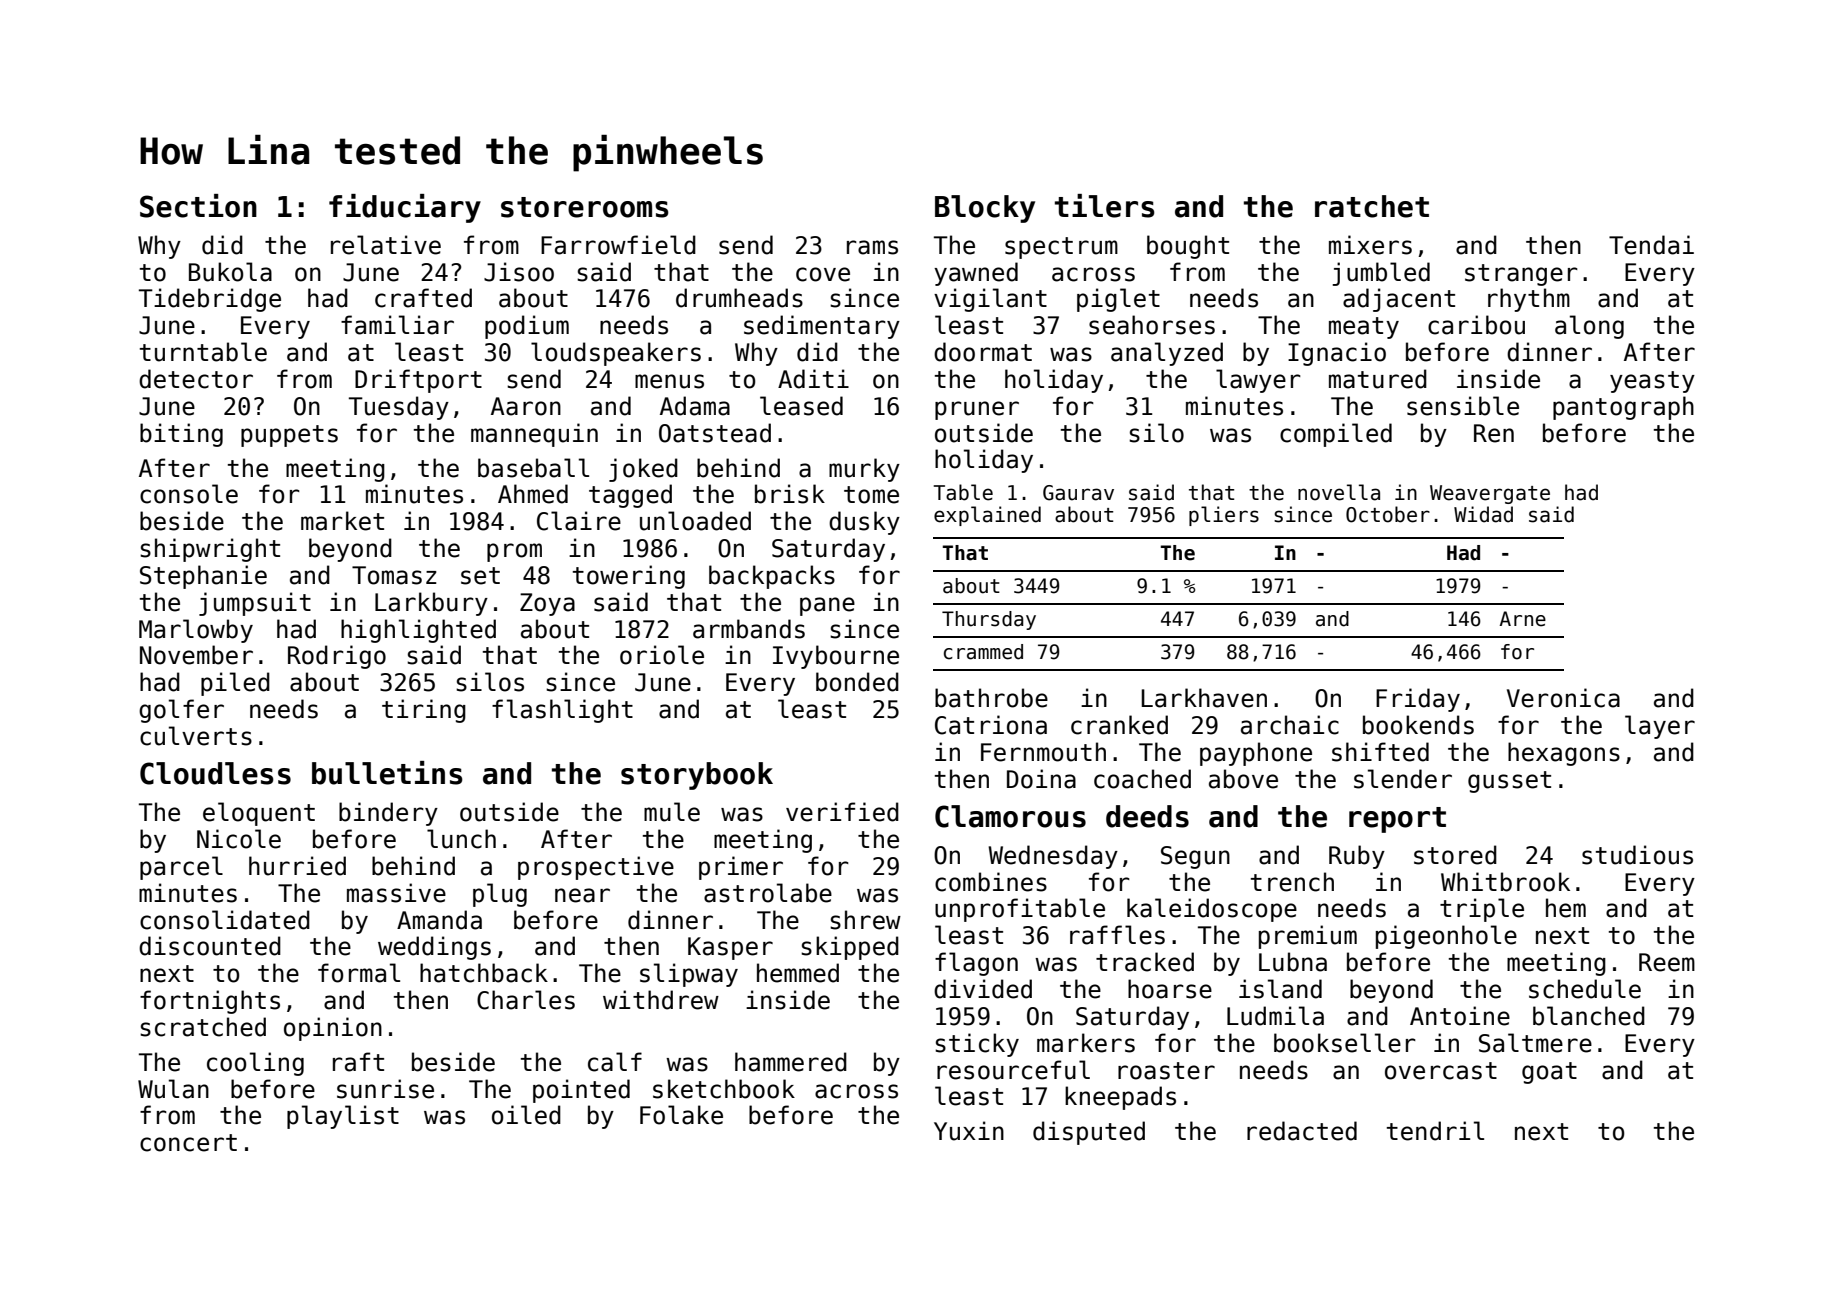  What do you see at coordinates (259, 814) in the screenshot?
I see `eloquent` at bounding box center [259, 814].
